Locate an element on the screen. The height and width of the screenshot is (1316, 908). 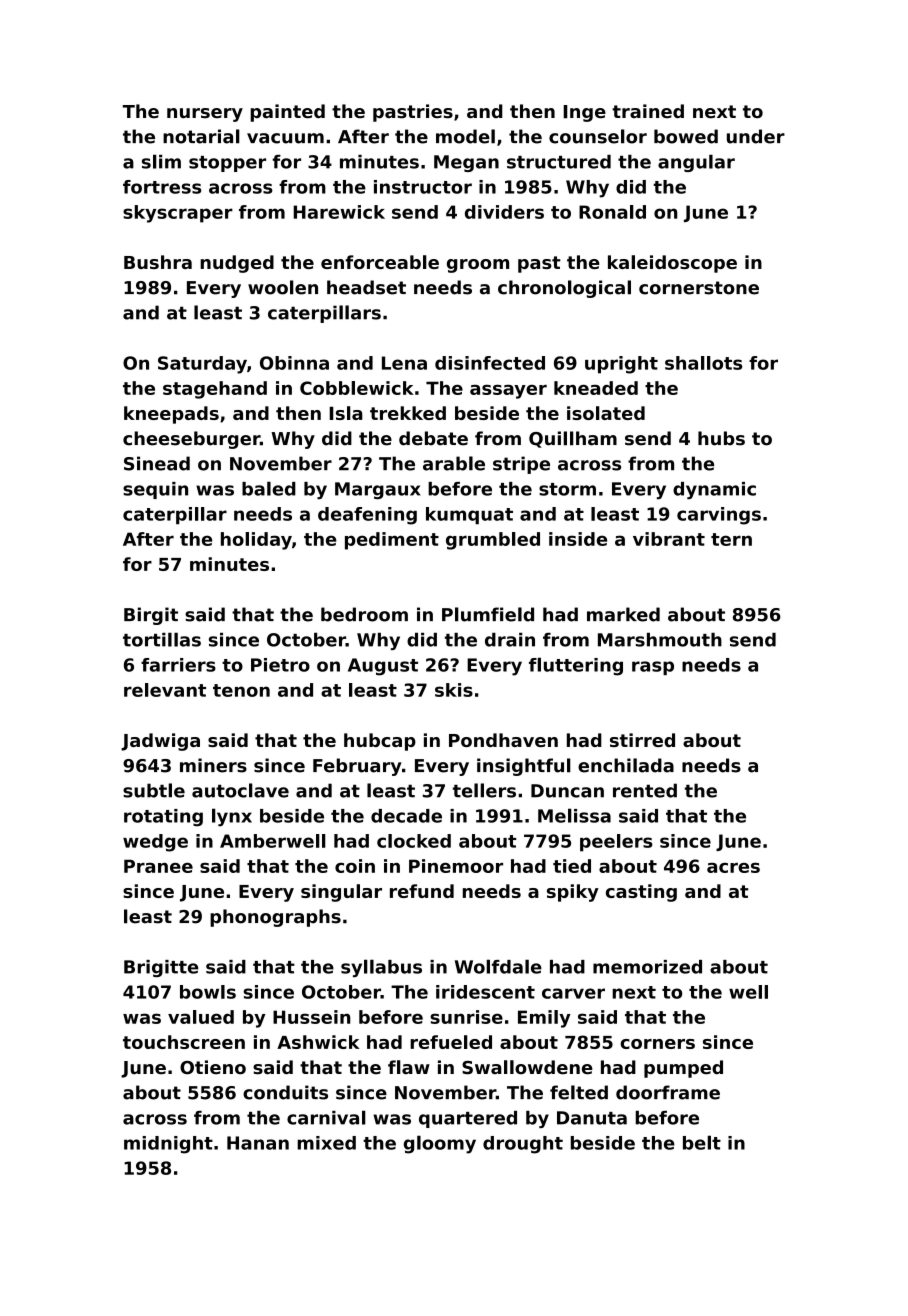
sunrise is located at coordinates (466, 1017).
